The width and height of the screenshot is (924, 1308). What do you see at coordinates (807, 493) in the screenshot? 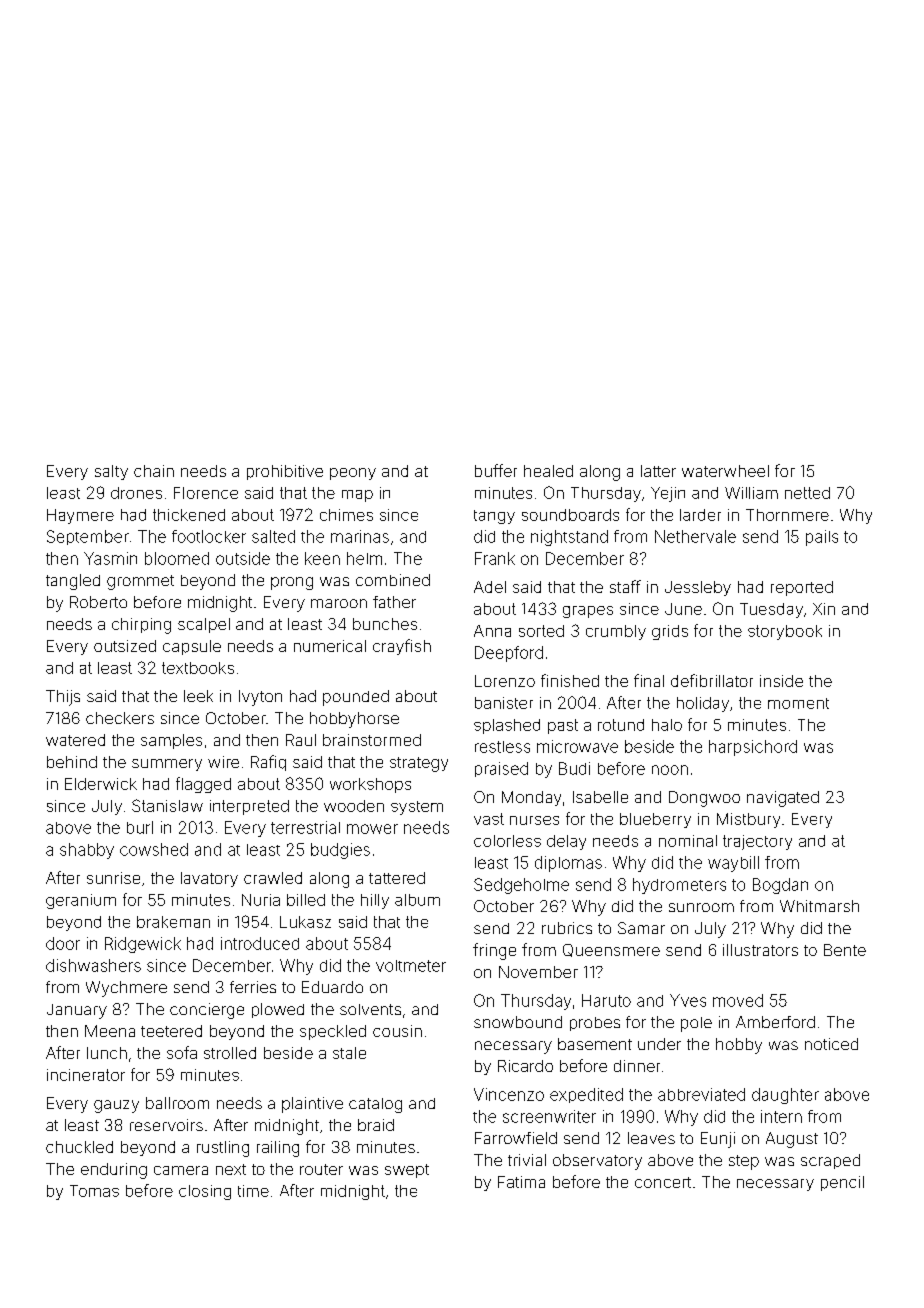
I see `netted` at bounding box center [807, 493].
